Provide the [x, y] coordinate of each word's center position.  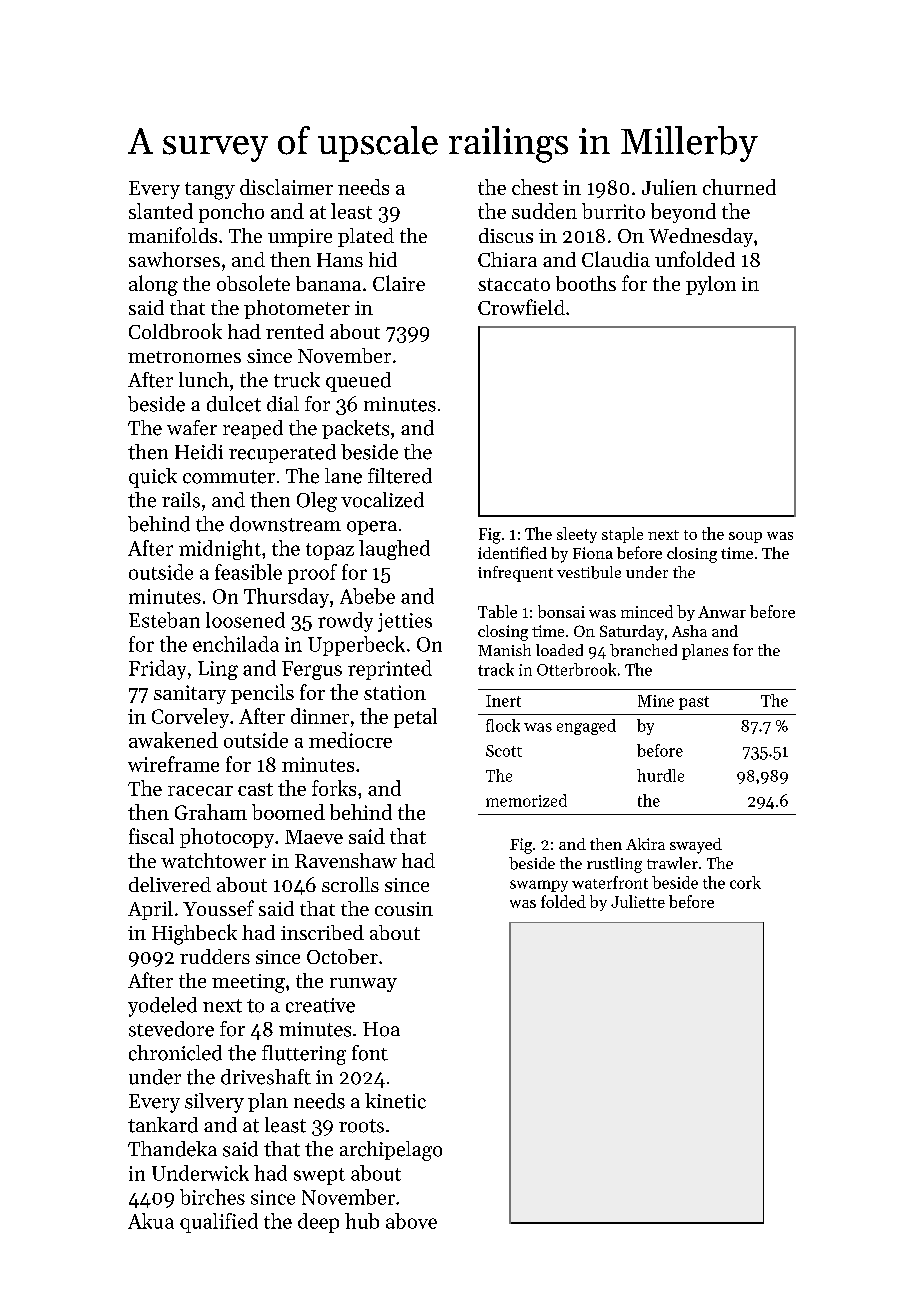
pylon [711, 285]
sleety [577, 535]
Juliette [638, 901]
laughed [394, 550]
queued [358, 382]
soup [745, 537]
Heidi [199, 452]
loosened [245, 620]
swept [319, 1176]
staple [622, 535]
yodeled [162, 1007]
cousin [404, 909]
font [370, 1053]
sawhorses [174, 259]
